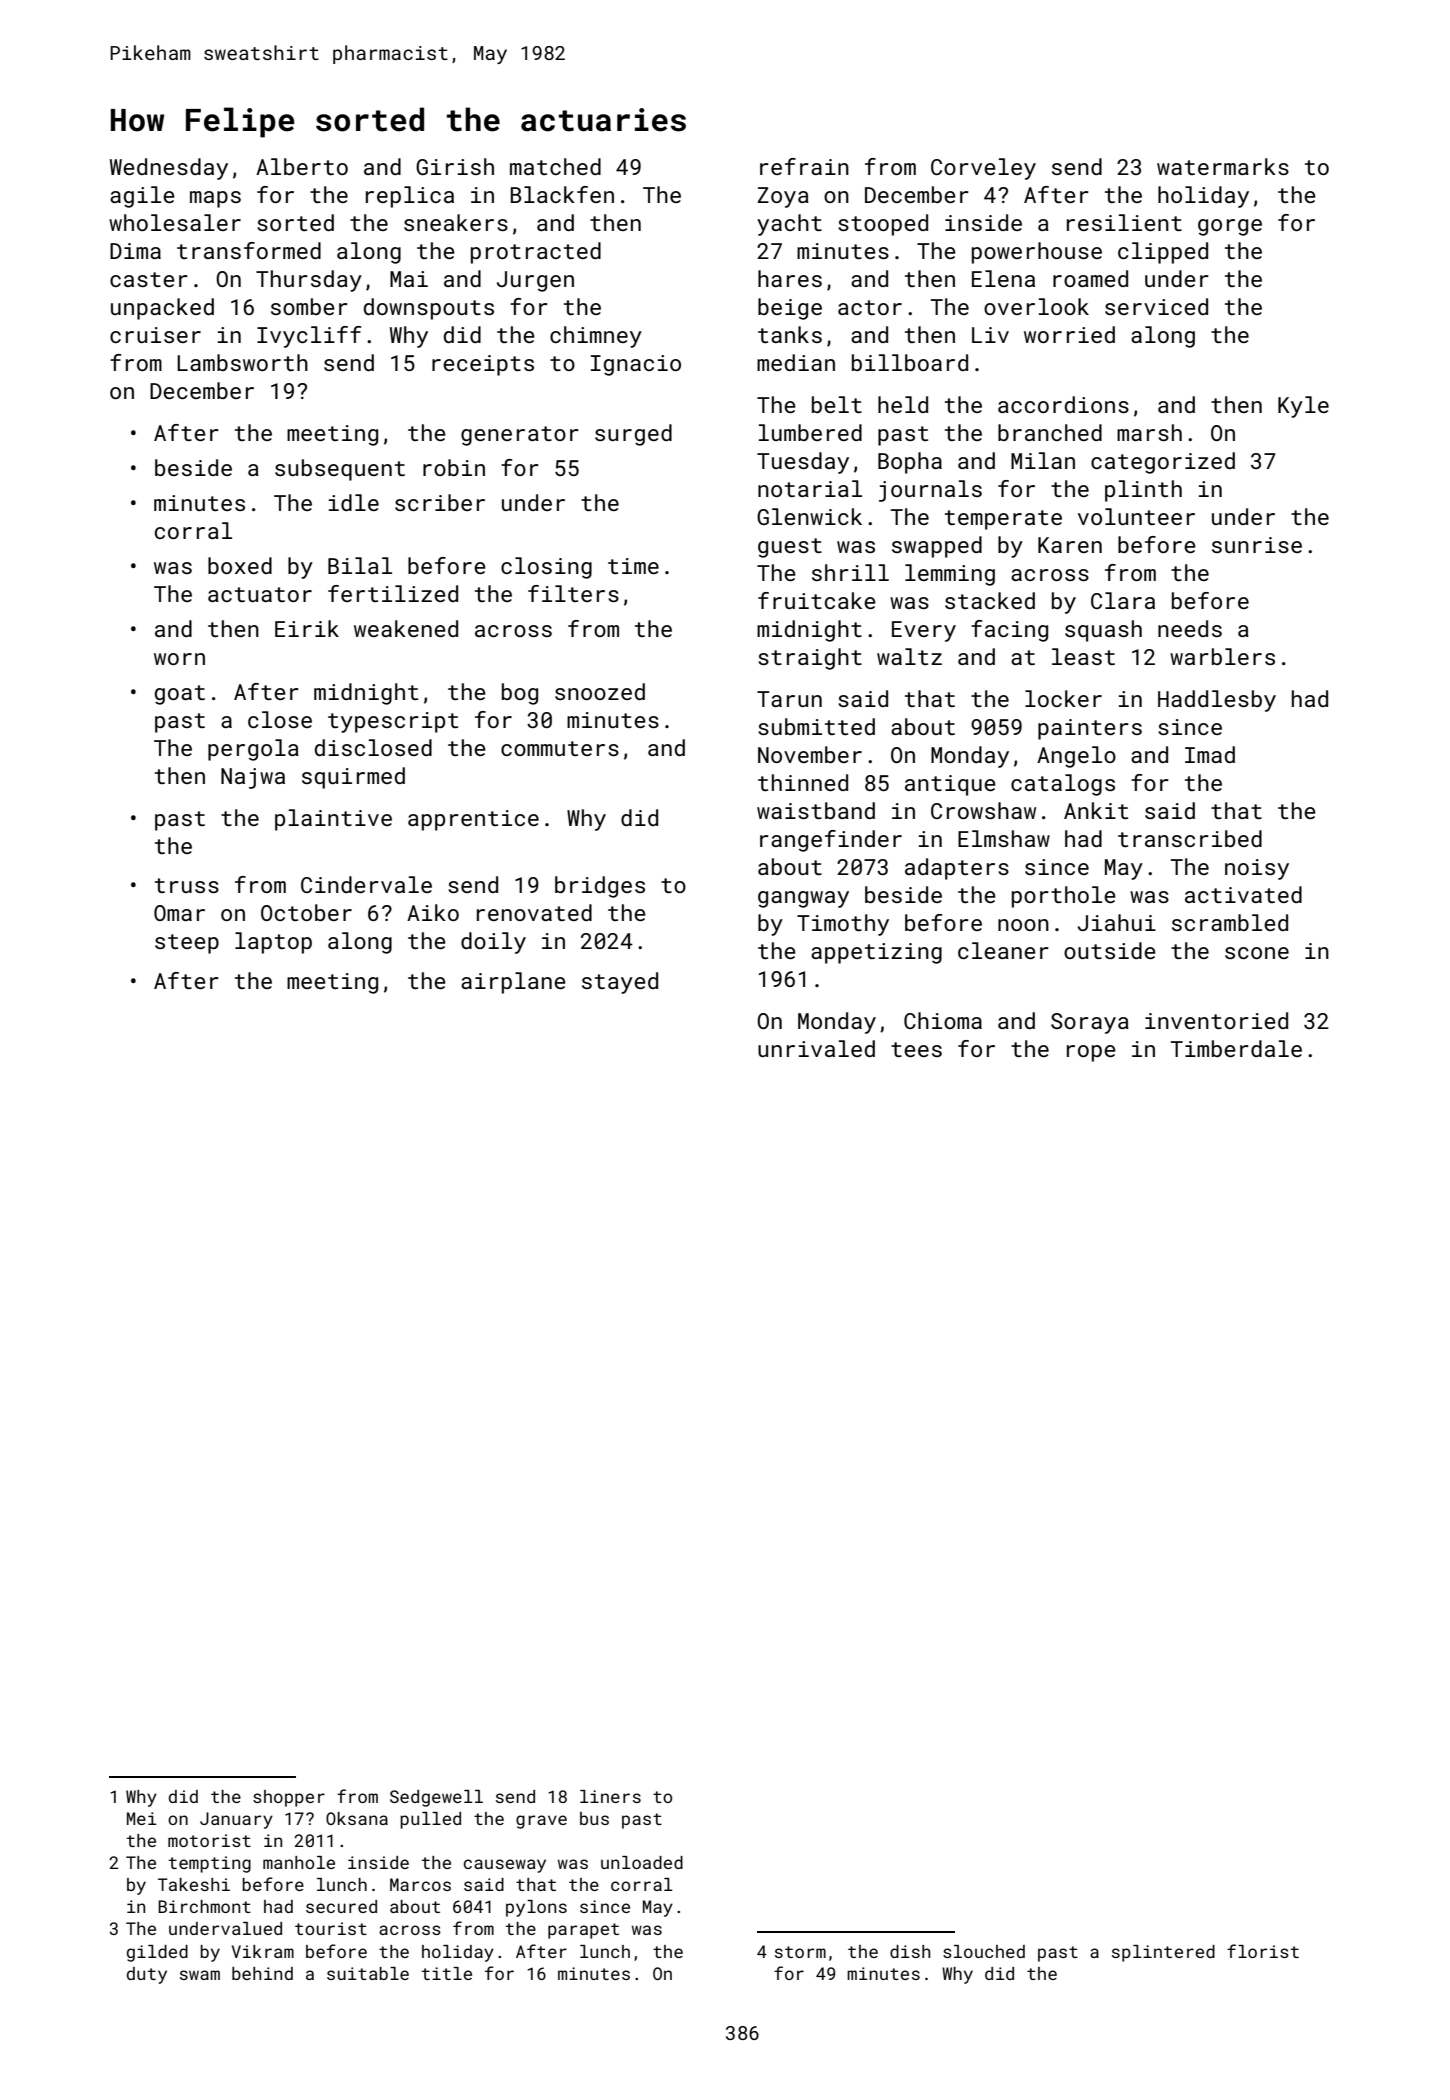  Describe the element at coordinates (200, 1975) in the document. I see `swam` at that location.
